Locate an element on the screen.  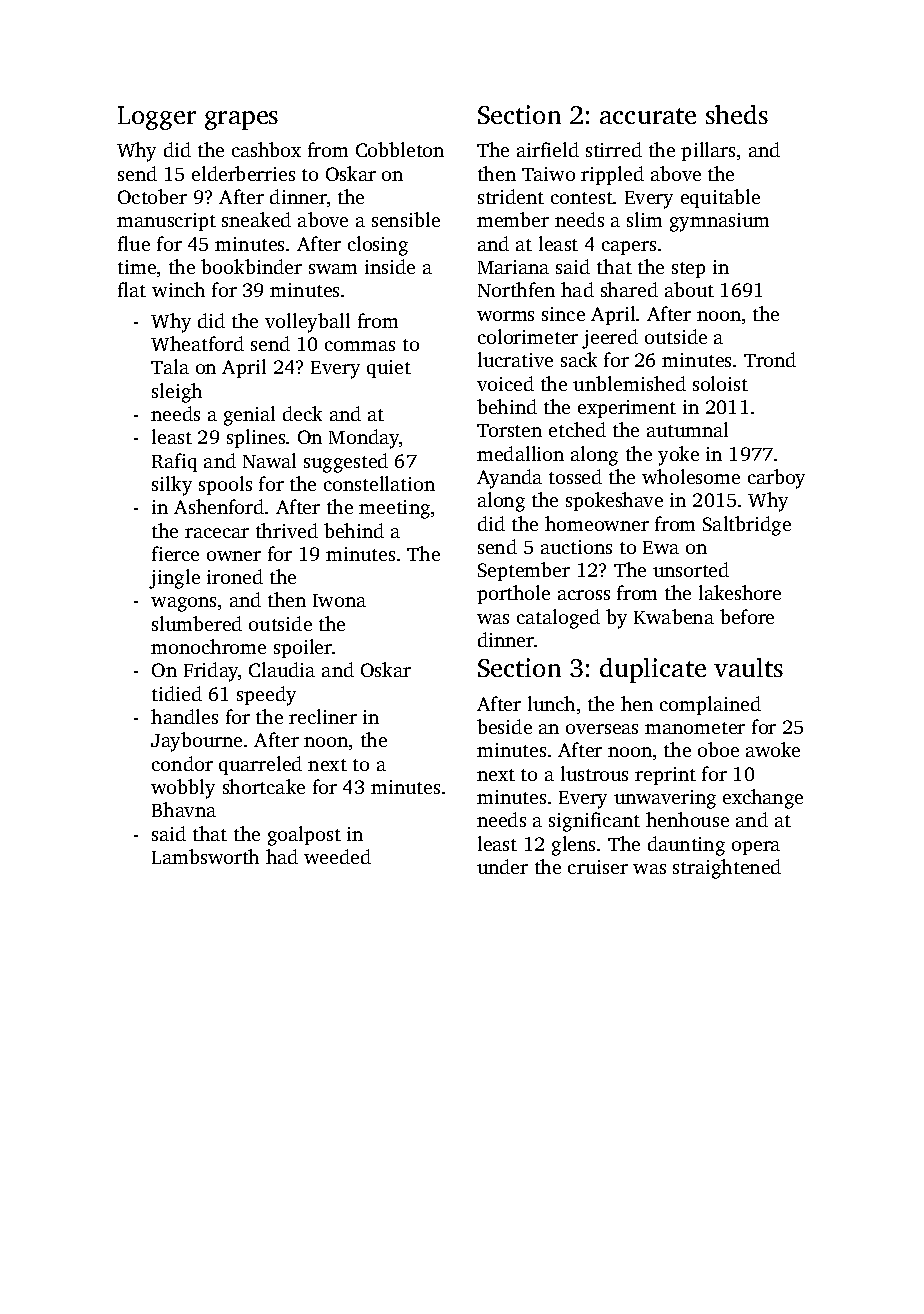
October is located at coordinates (152, 196).
